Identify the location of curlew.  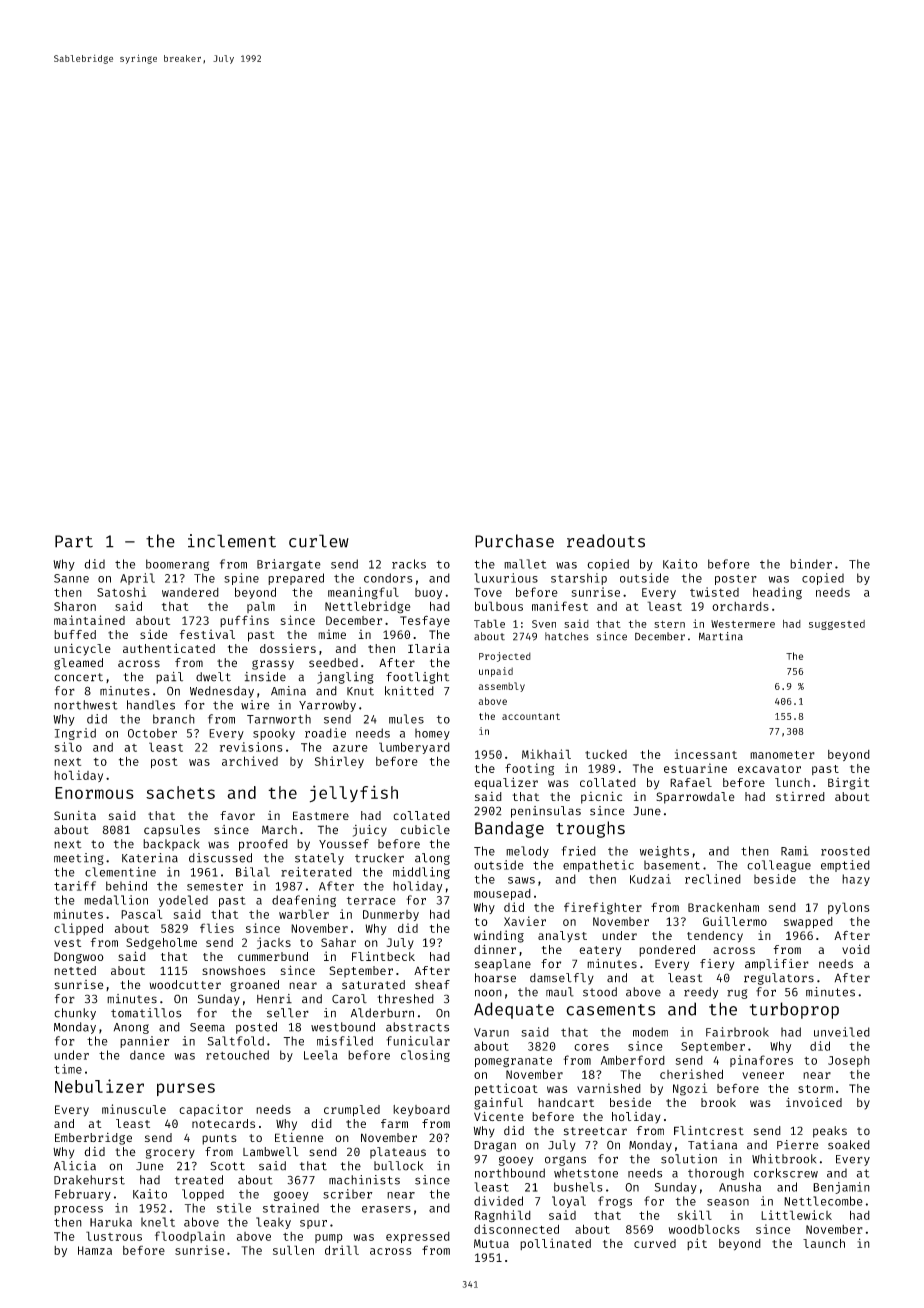
(319, 541).
